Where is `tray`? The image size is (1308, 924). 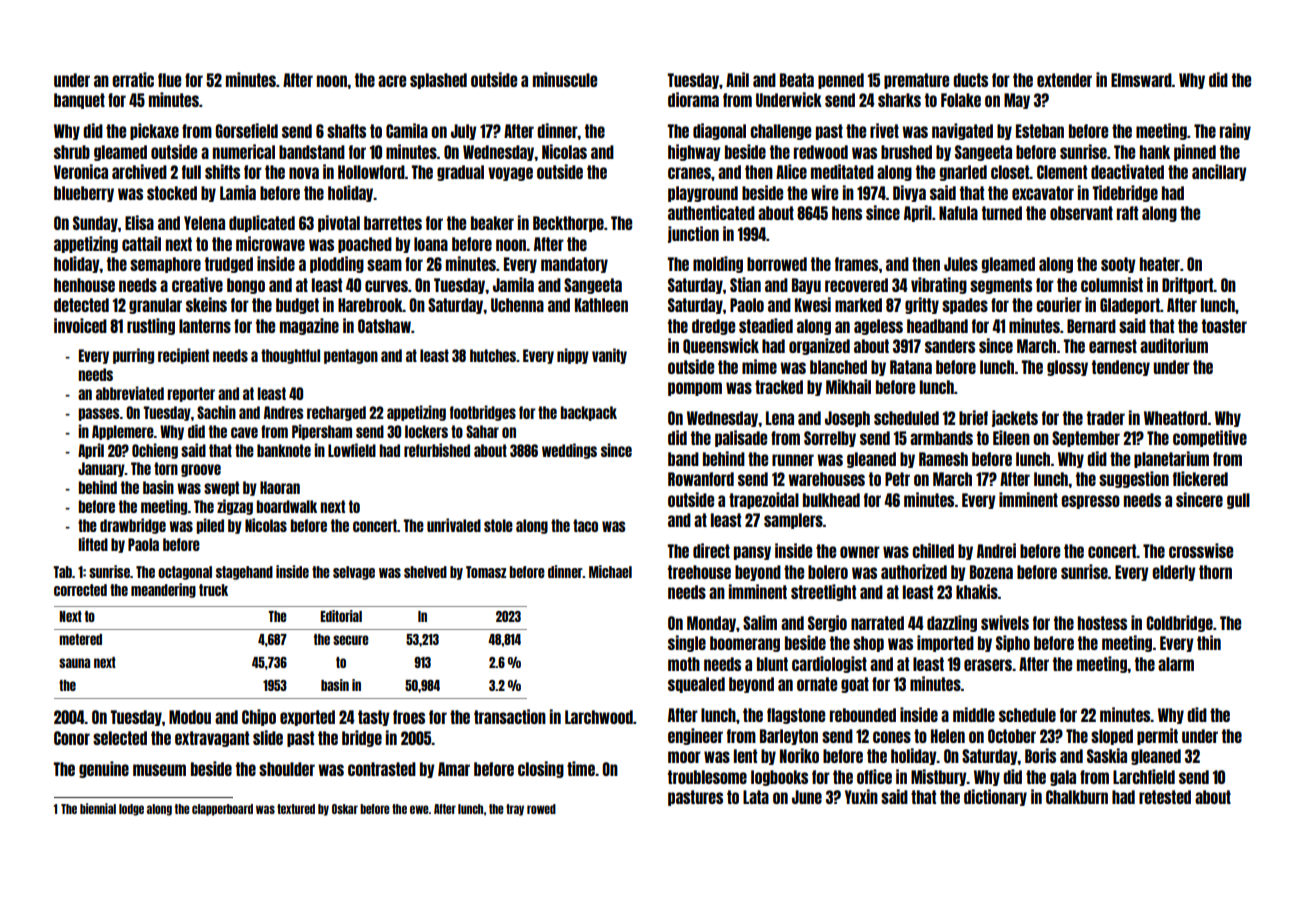
tray is located at coordinates (515, 810).
